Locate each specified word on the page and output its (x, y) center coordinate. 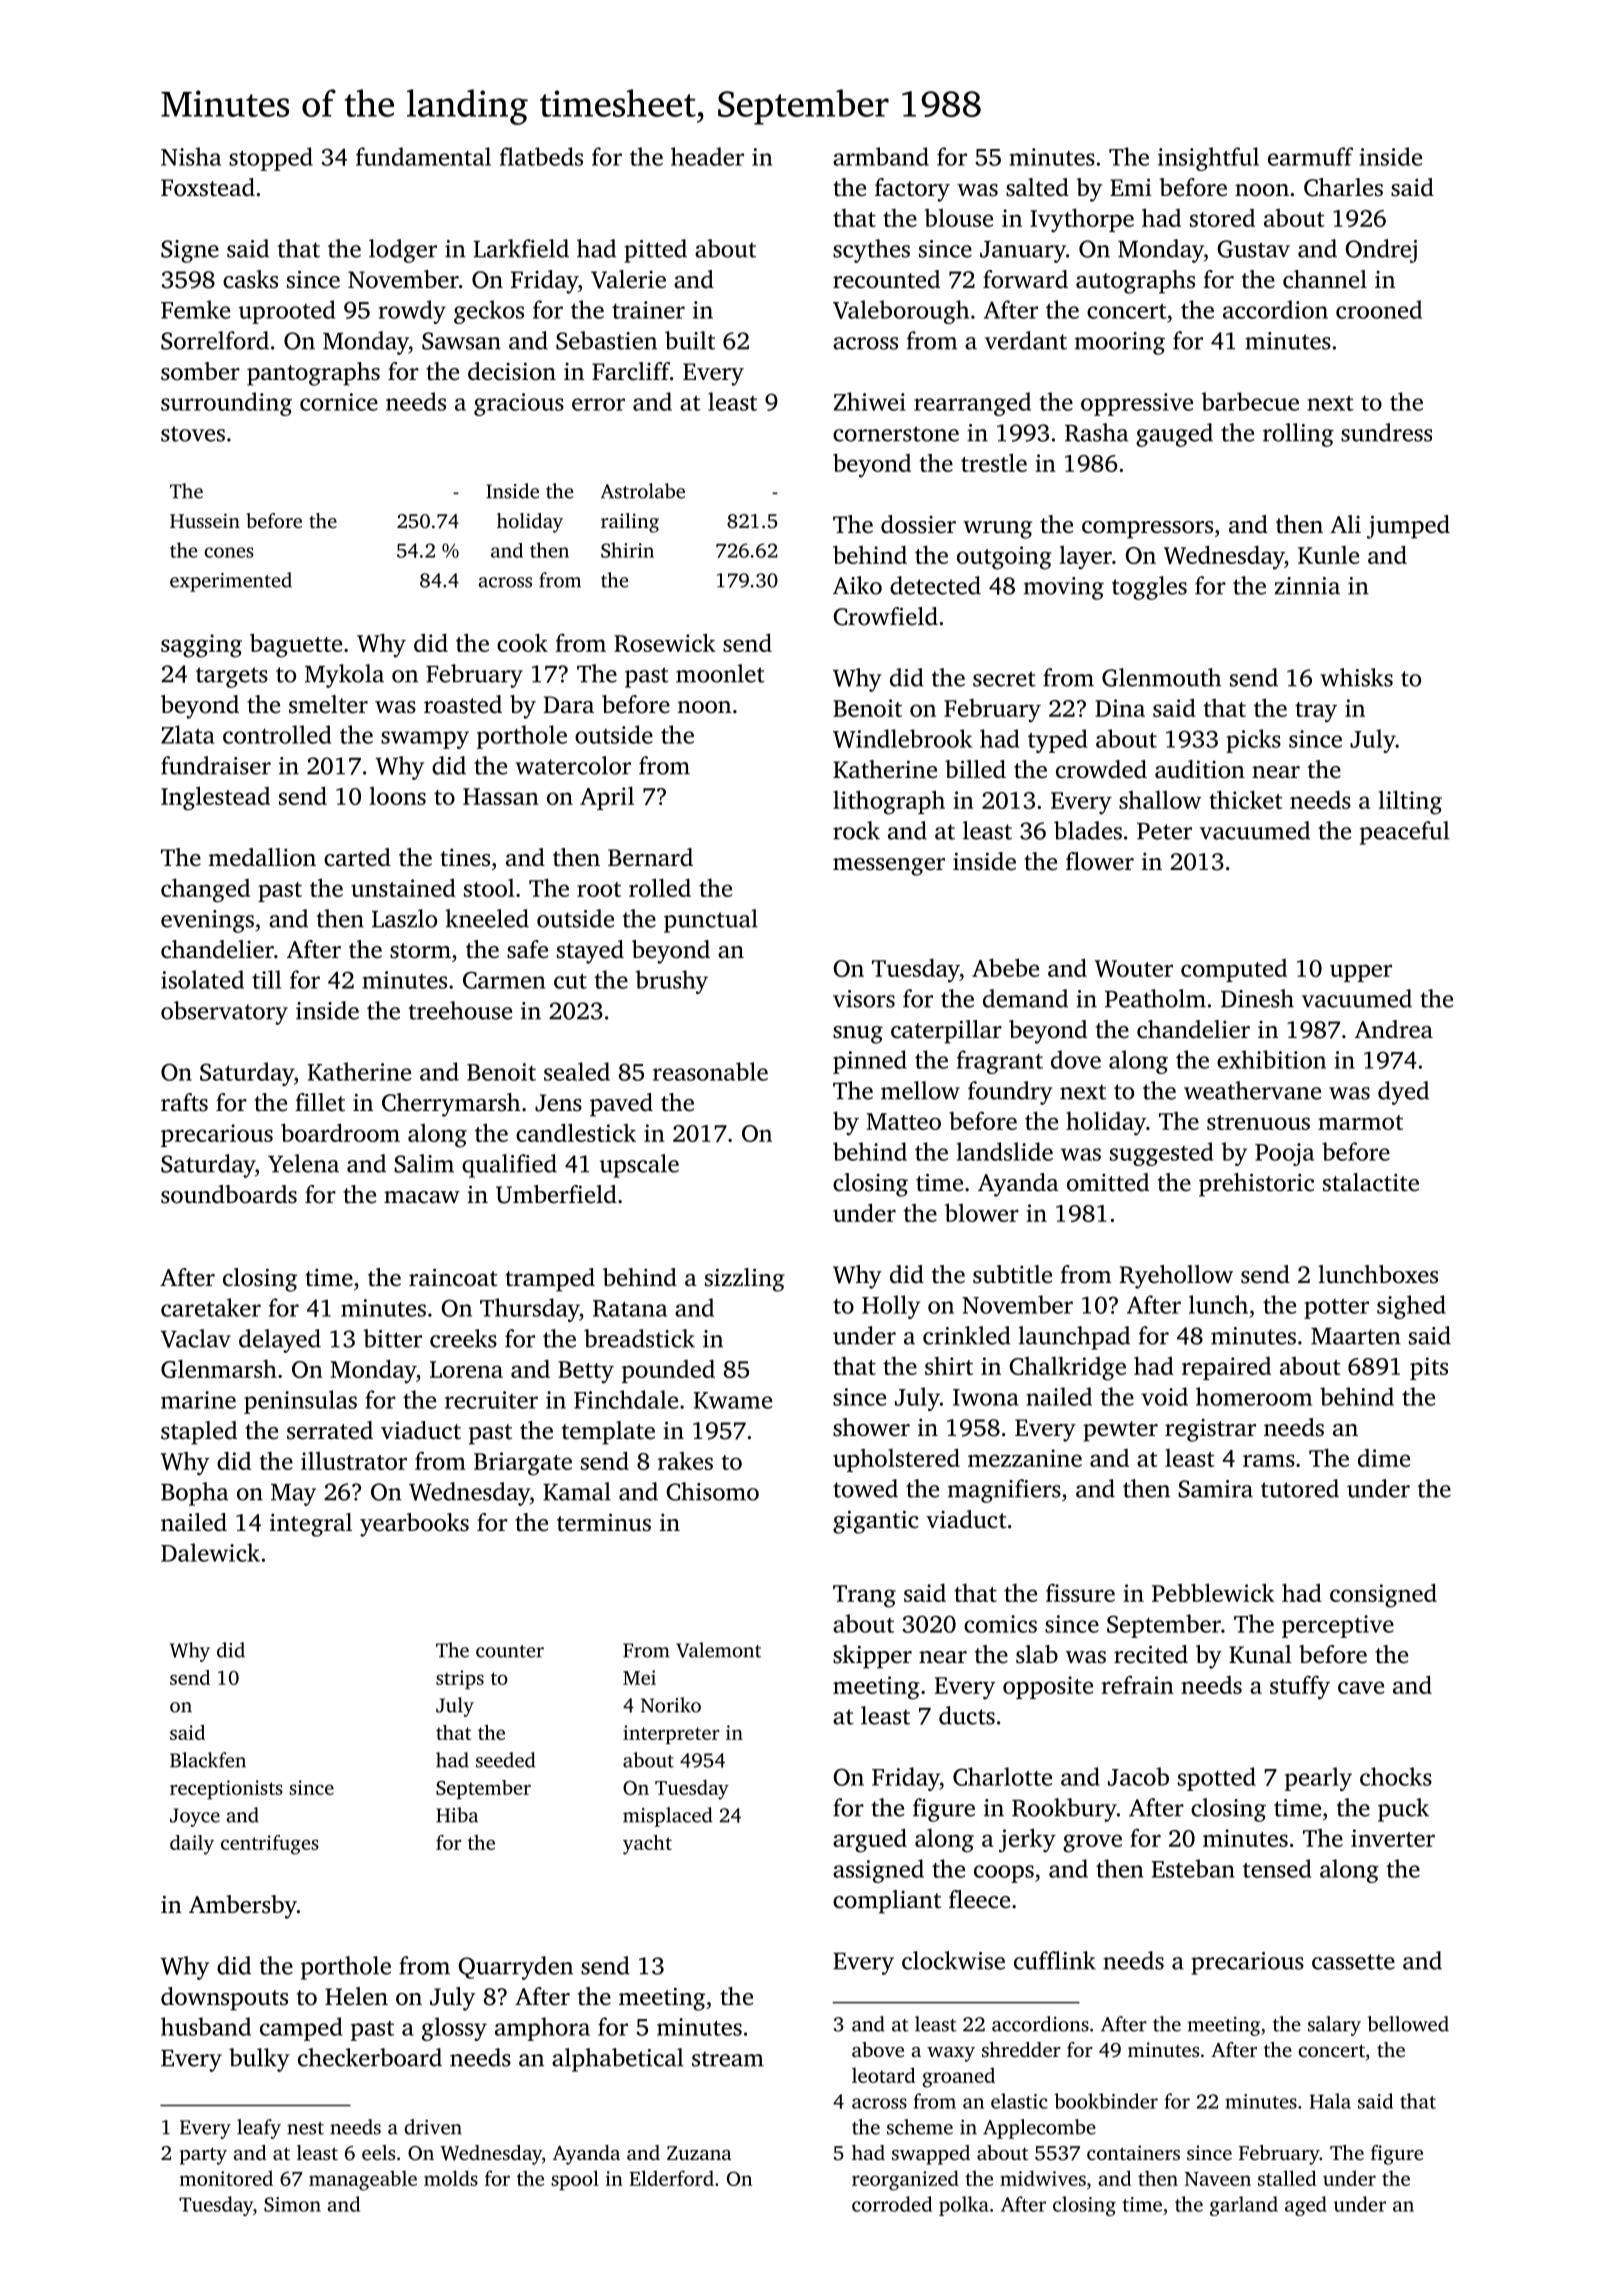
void (1164, 1396)
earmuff (1310, 156)
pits (1429, 1368)
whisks (1356, 677)
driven (433, 2127)
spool (575, 2180)
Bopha (194, 1494)
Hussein (205, 520)
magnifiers (1004, 1491)
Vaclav (196, 1338)
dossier (918, 524)
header (707, 156)
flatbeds (541, 156)
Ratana (630, 1308)
